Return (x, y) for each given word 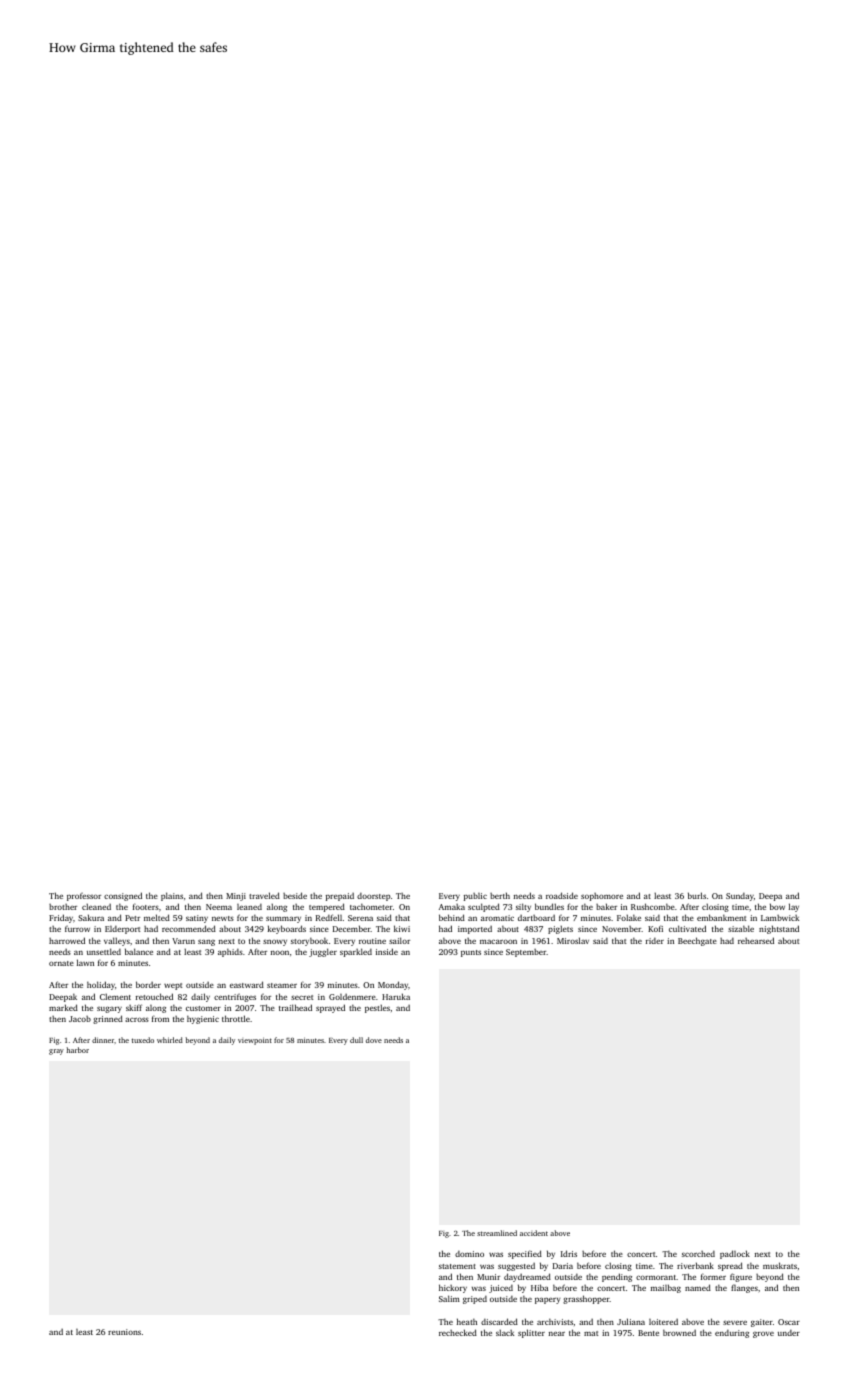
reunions (124, 1332)
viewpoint (255, 1041)
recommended (189, 928)
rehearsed (756, 940)
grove (763, 1335)
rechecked (458, 1332)
